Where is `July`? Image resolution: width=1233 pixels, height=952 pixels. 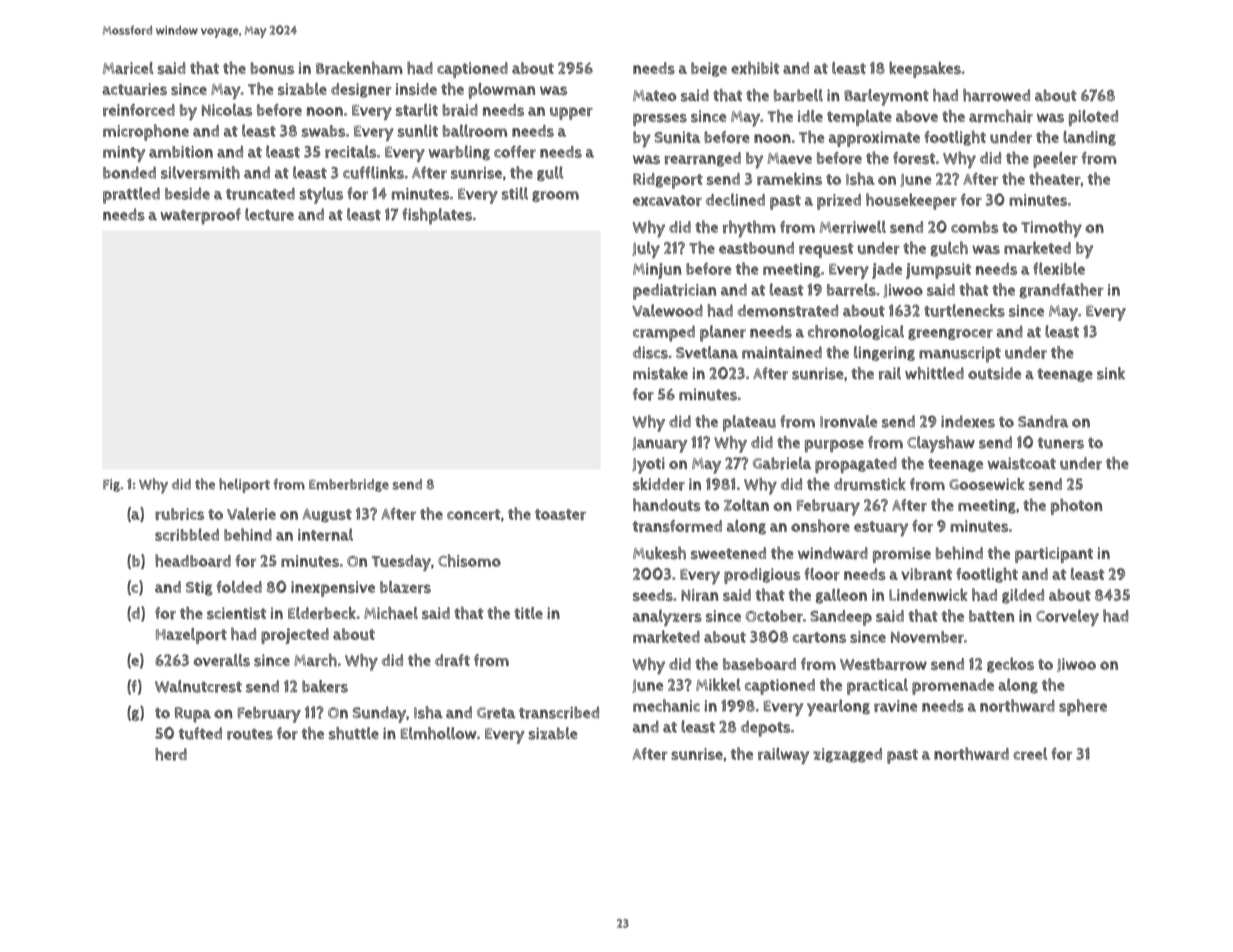
July is located at coordinates (646, 250).
